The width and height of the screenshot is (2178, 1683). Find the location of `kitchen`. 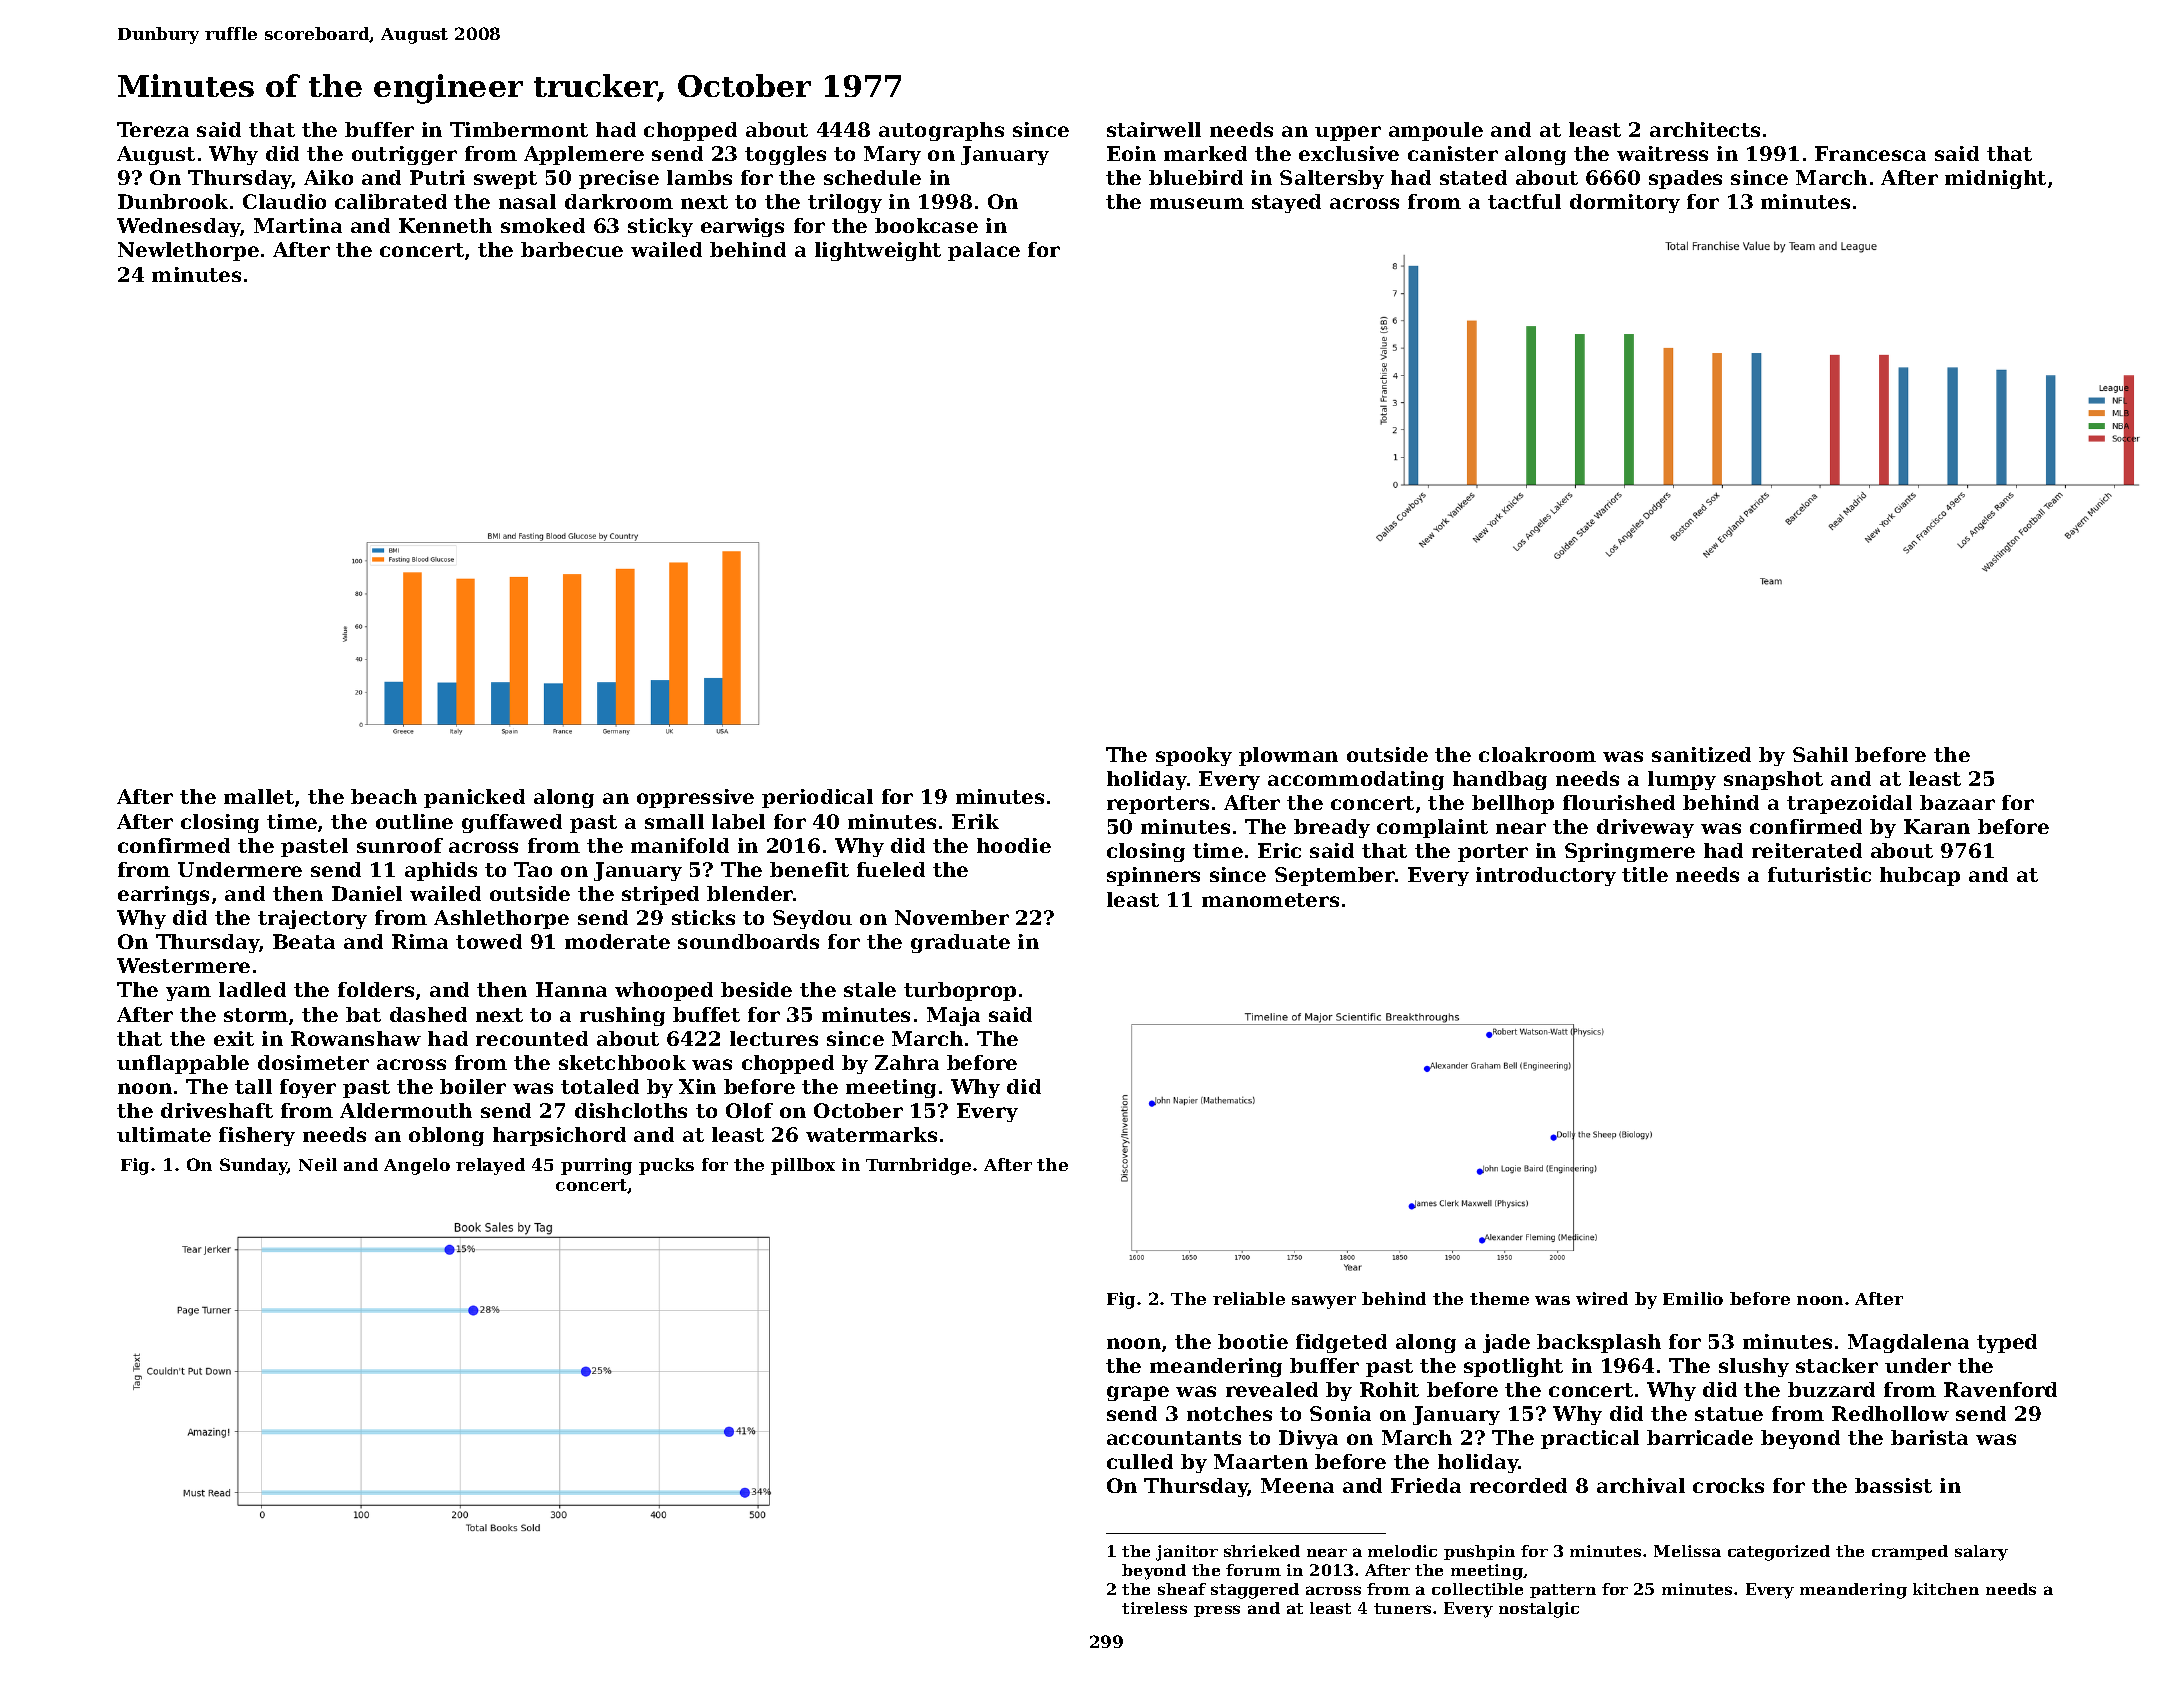

kitchen is located at coordinates (1946, 1589).
